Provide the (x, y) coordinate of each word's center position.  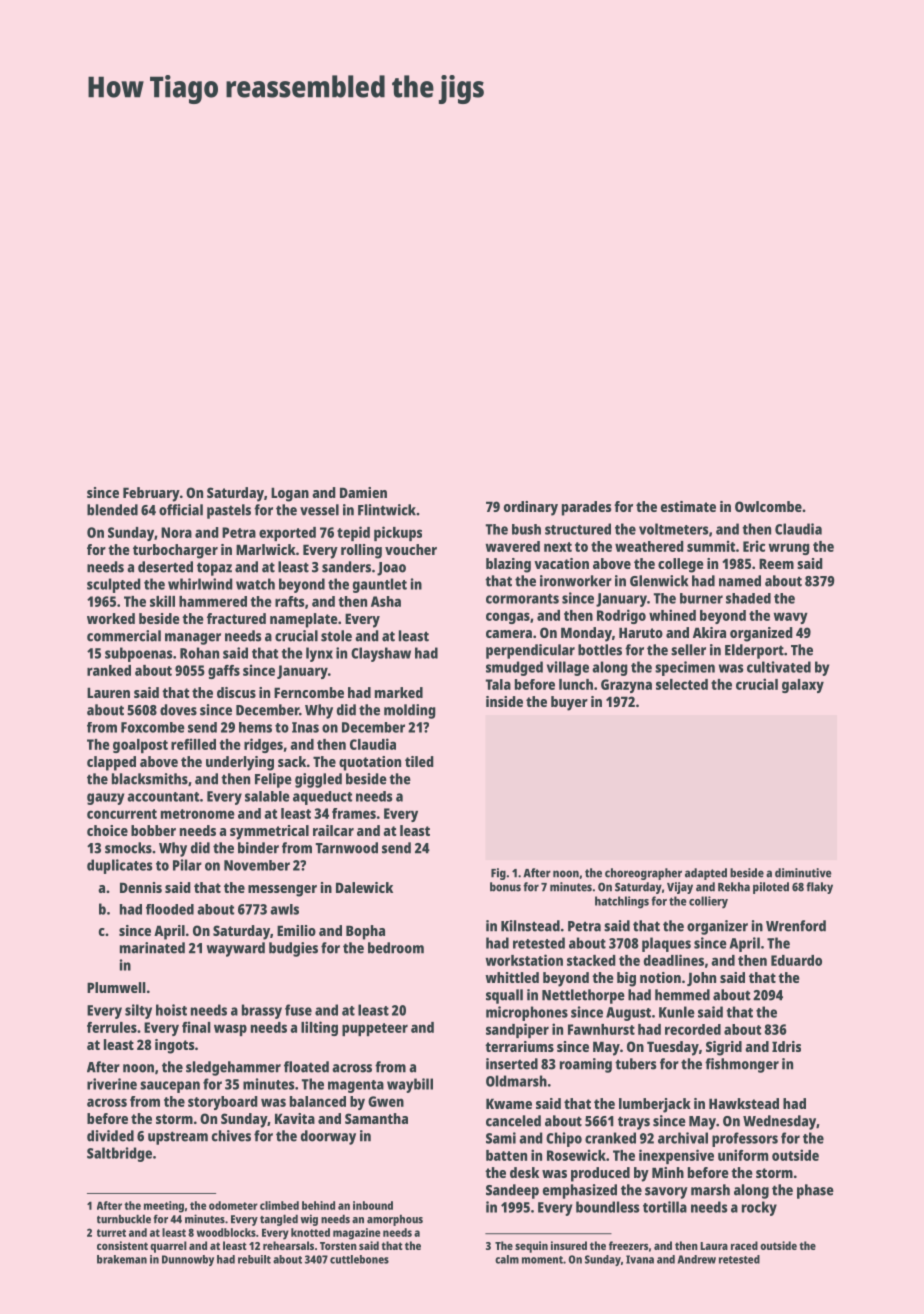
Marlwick (266, 549)
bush (526, 529)
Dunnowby (188, 1260)
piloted (771, 888)
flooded (170, 909)
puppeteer (375, 1029)
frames (354, 813)
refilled (193, 744)
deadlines (674, 960)
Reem (776, 563)
